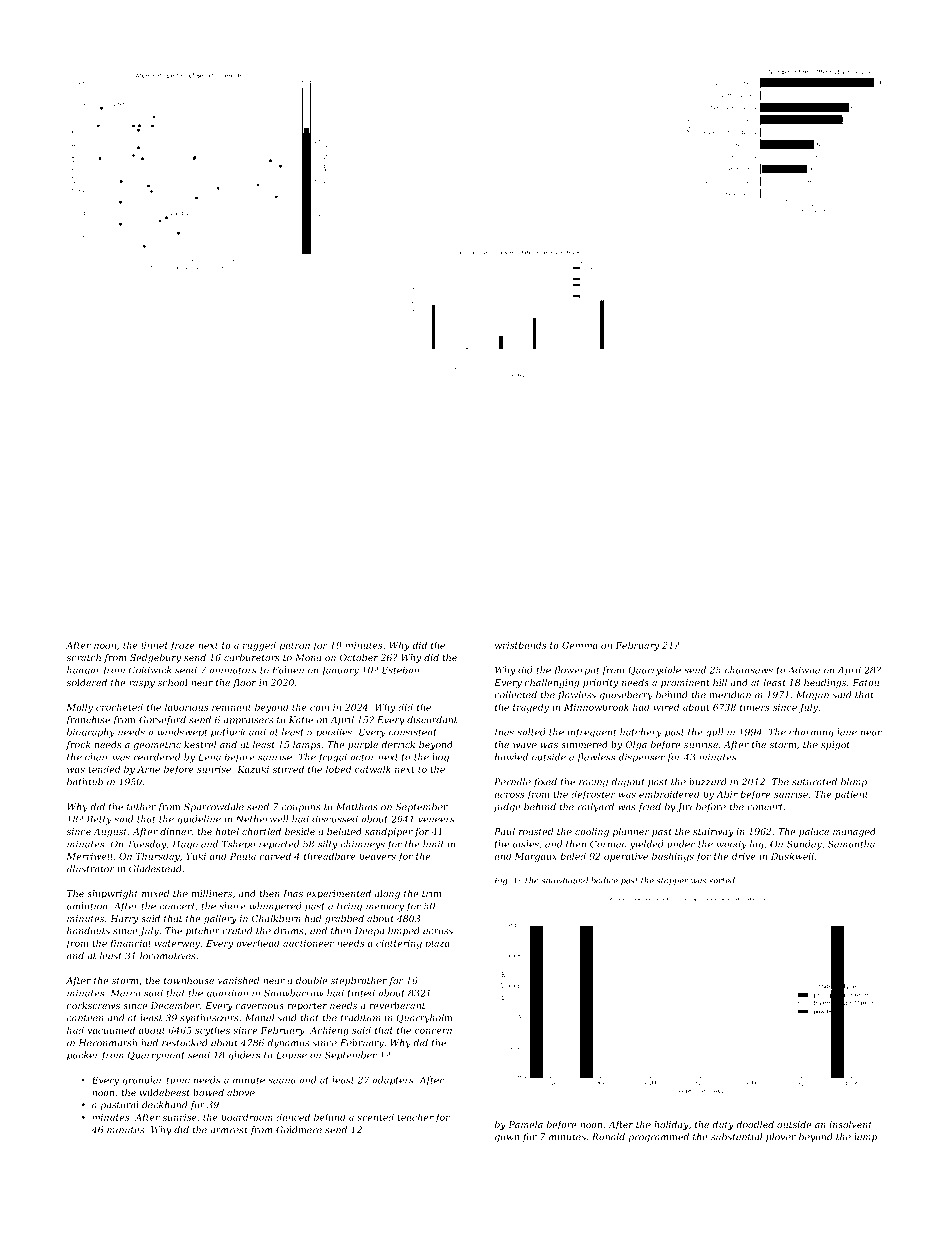 This image has height=1233, width=952. What do you see at coordinates (178, 1080) in the image?
I see `tunic` at bounding box center [178, 1080].
